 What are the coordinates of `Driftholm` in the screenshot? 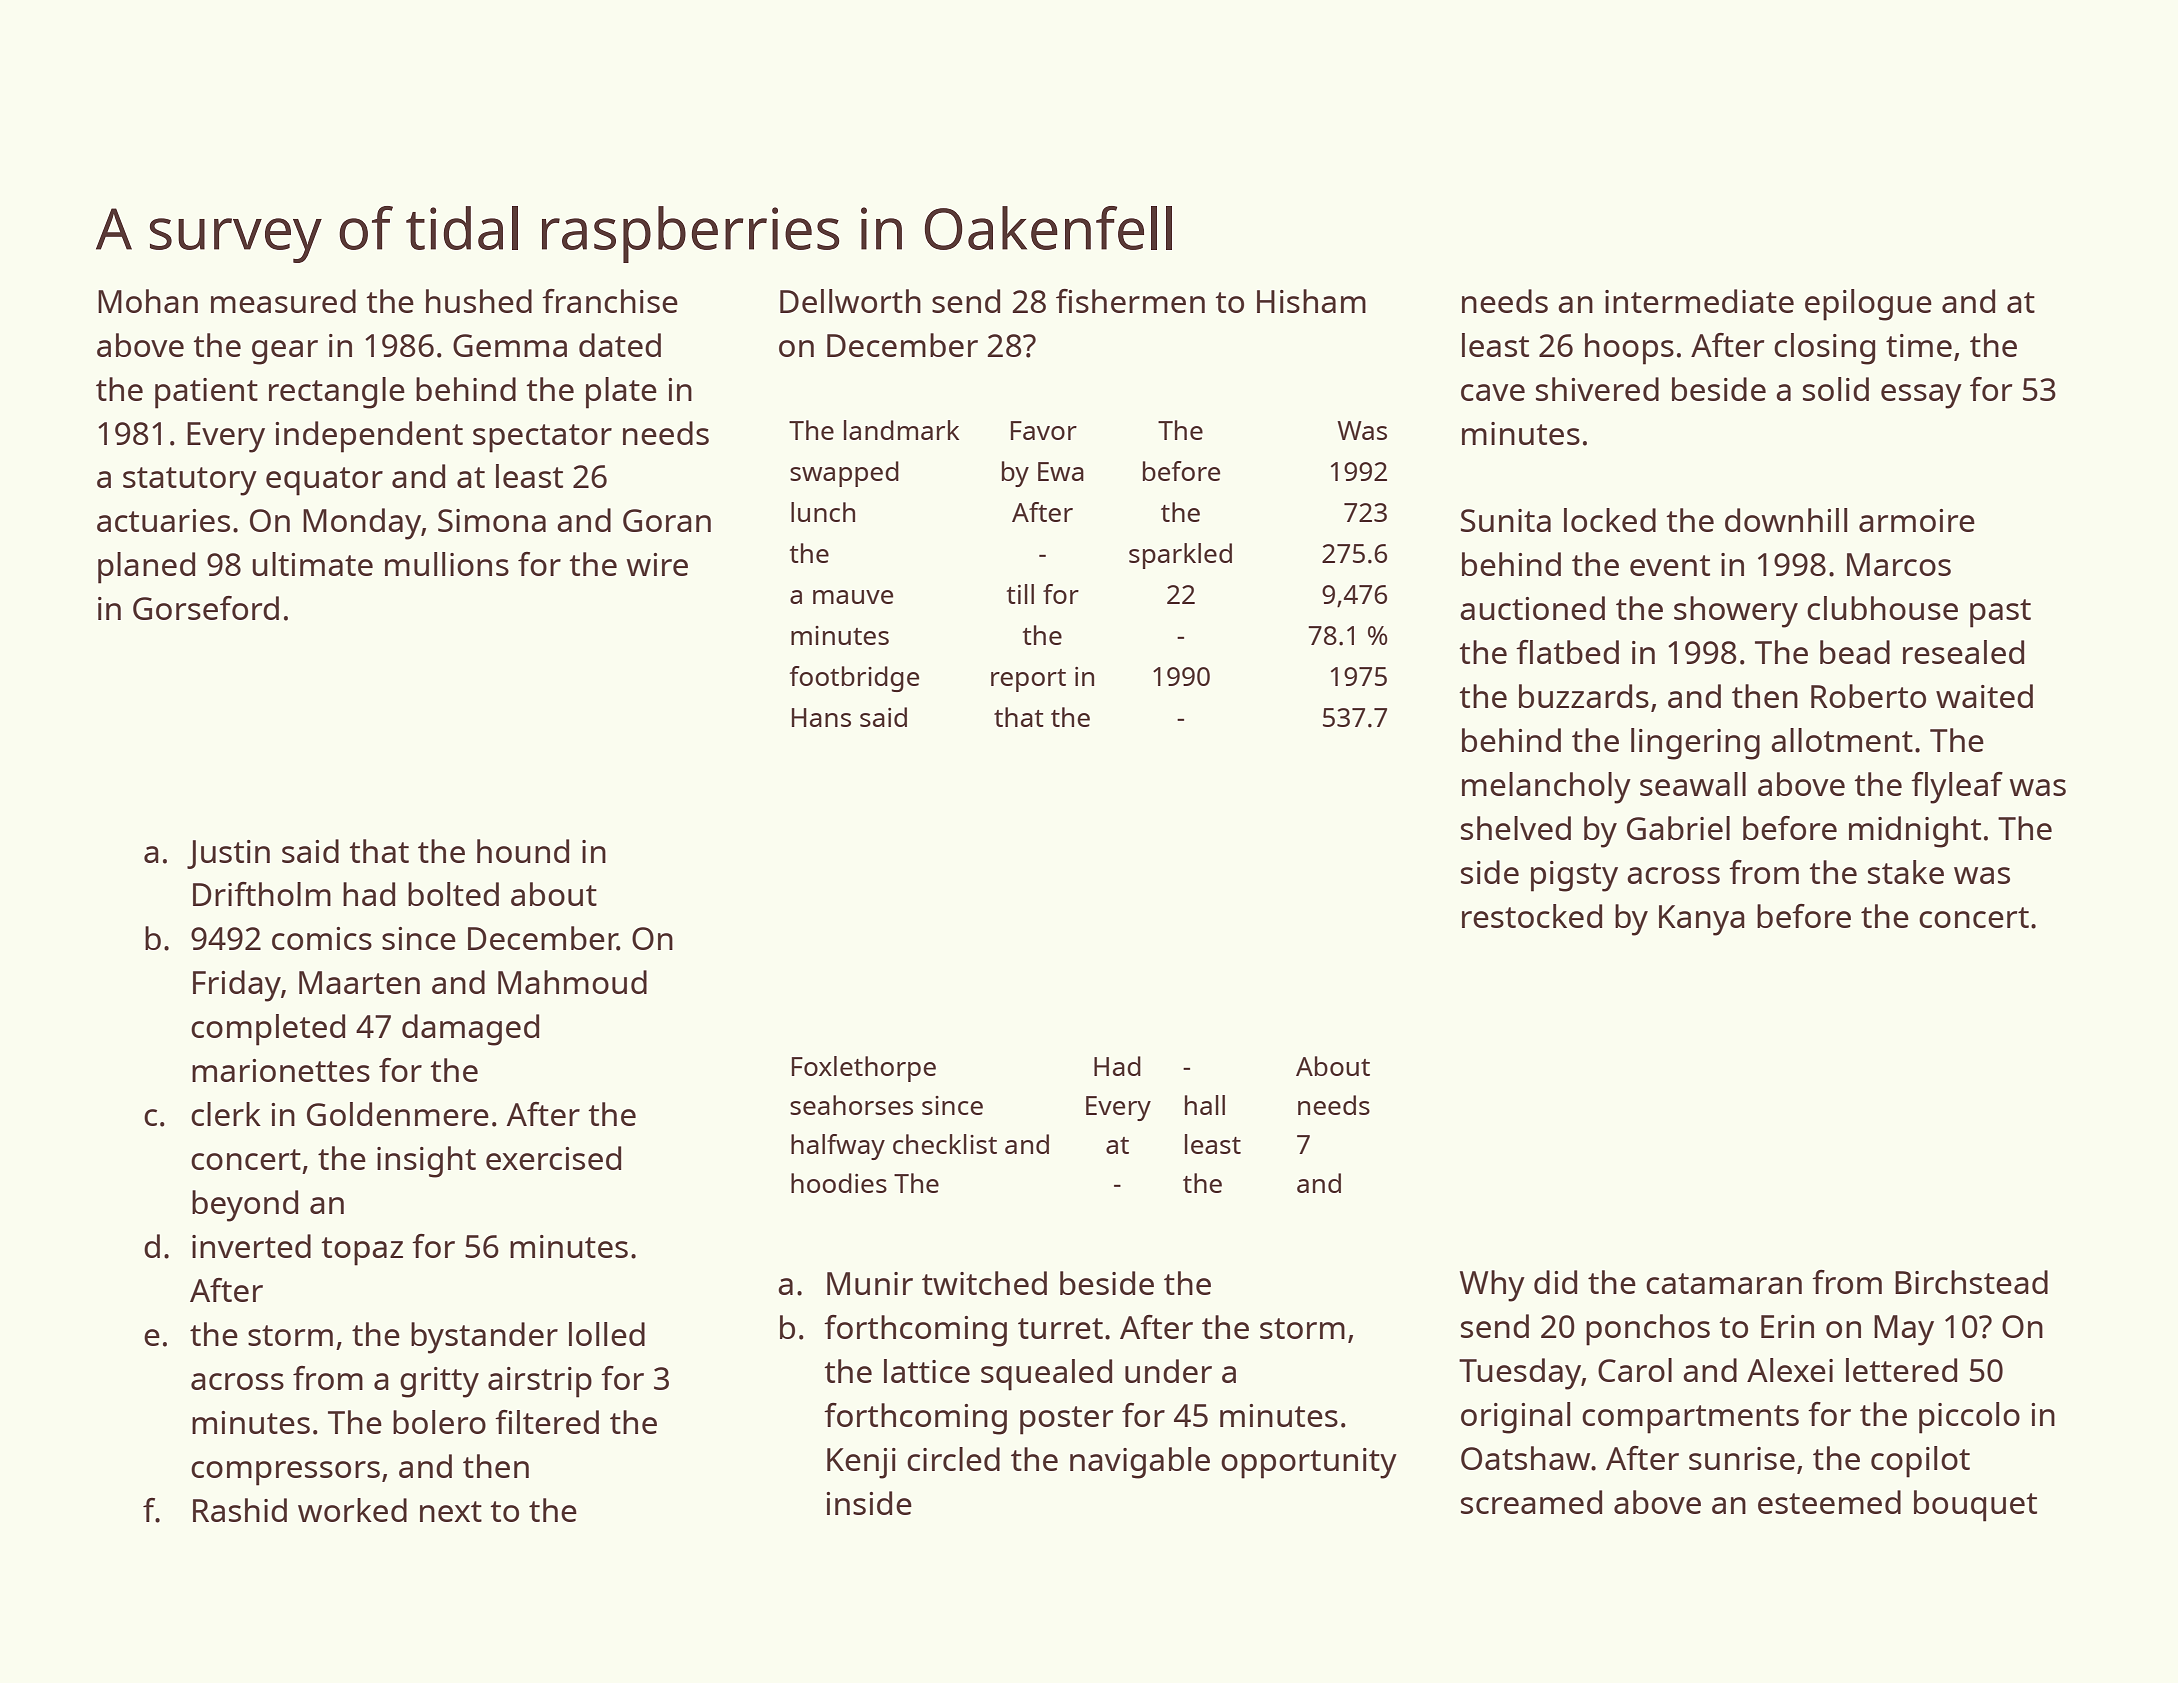 It's located at (262, 894).
